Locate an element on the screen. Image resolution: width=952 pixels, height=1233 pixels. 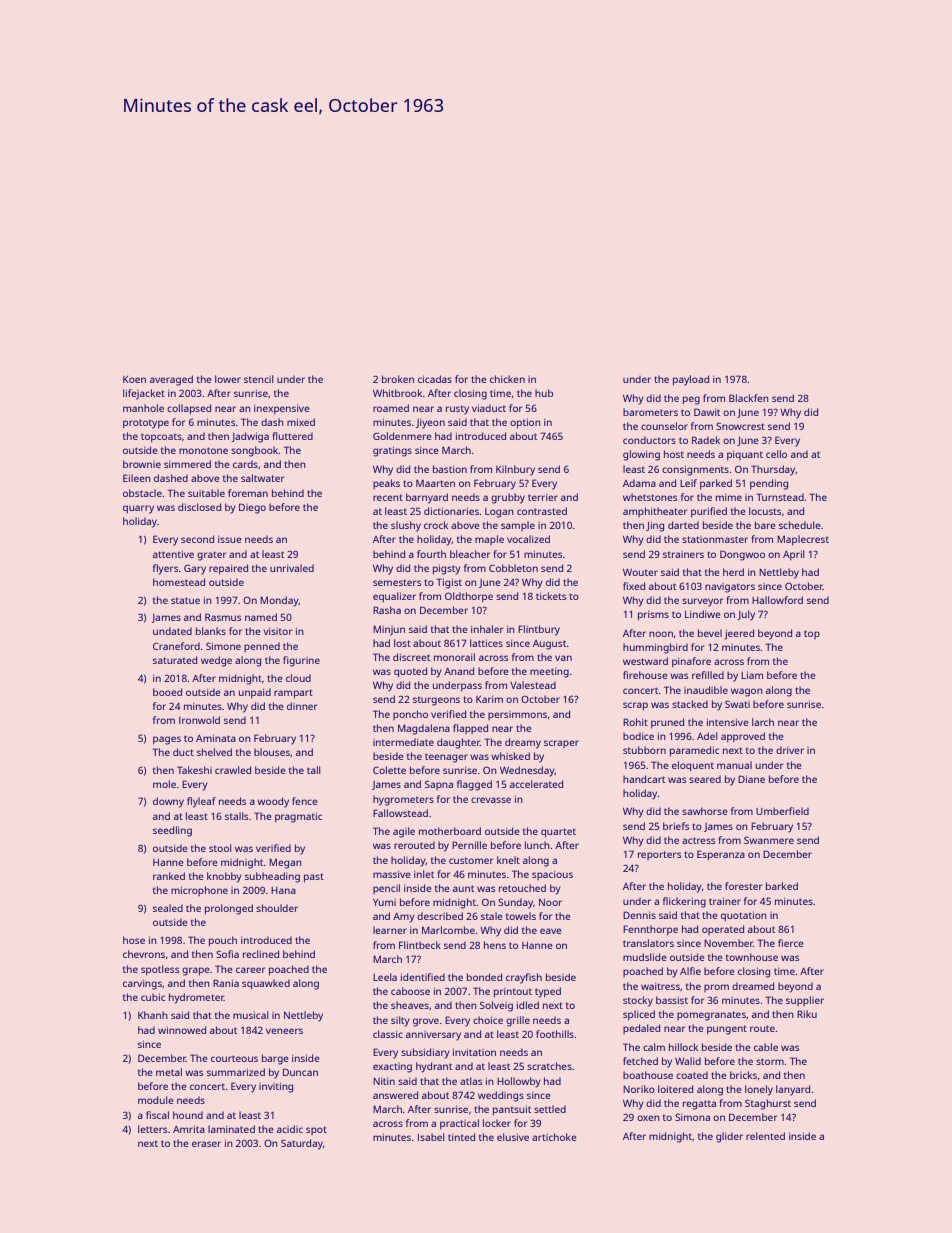
pages is located at coordinates (167, 740).
